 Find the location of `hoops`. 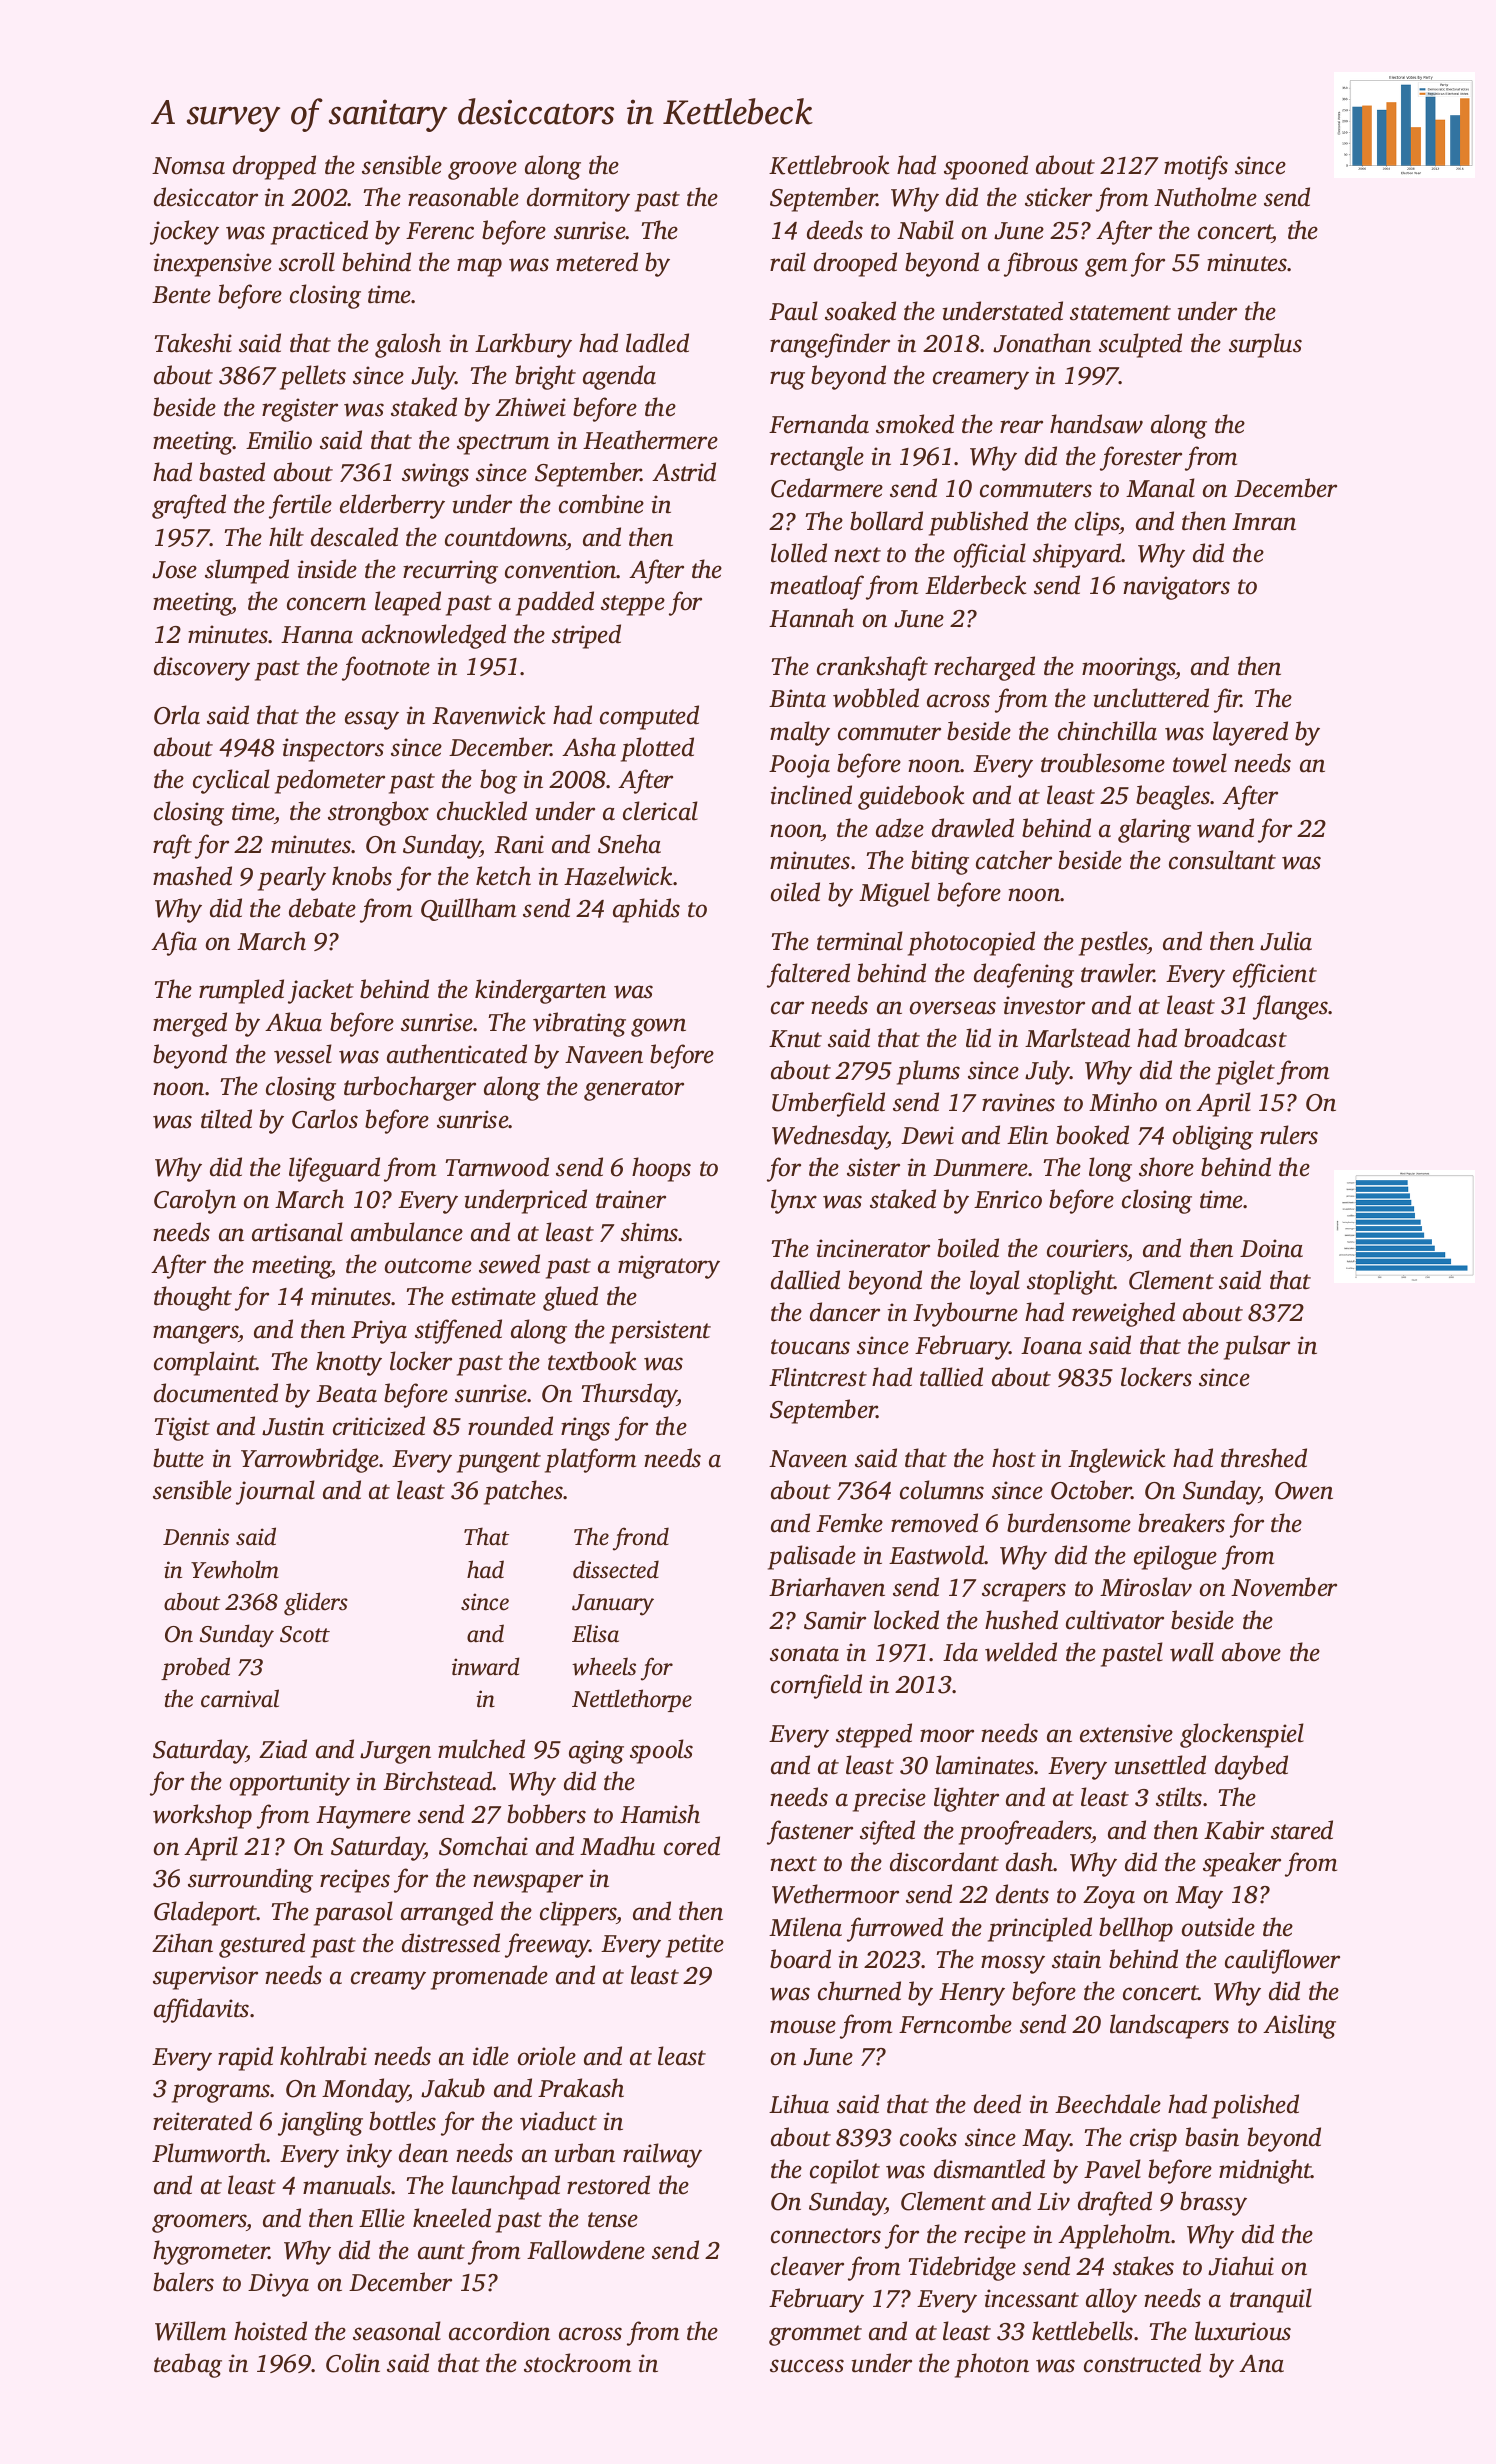

hoops is located at coordinates (661, 1169).
